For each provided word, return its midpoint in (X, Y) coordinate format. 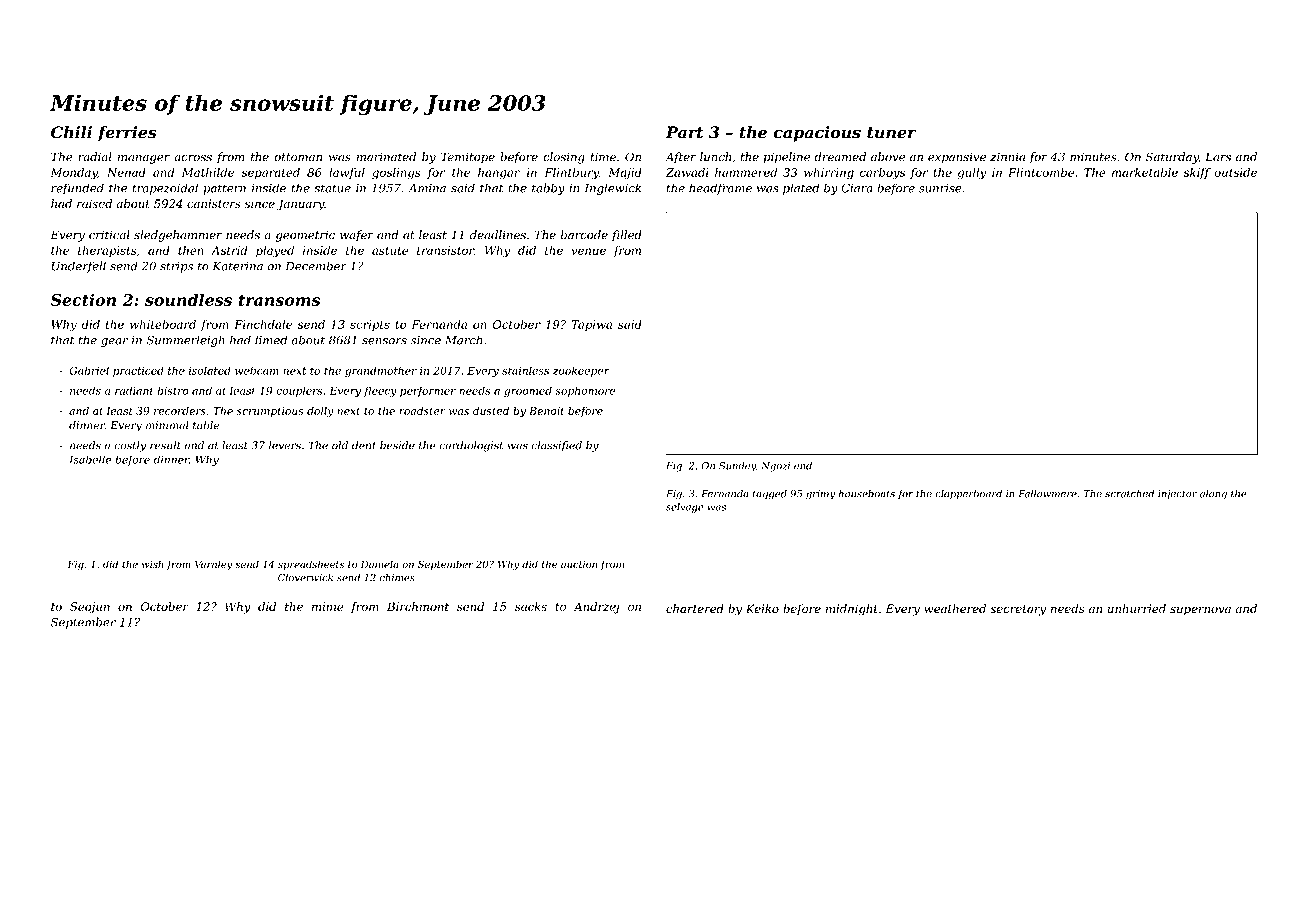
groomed (528, 391)
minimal (167, 425)
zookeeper (581, 371)
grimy (820, 495)
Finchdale (263, 324)
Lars (1218, 157)
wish (153, 564)
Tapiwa (591, 325)
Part (684, 132)
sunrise (940, 188)
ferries (127, 133)
